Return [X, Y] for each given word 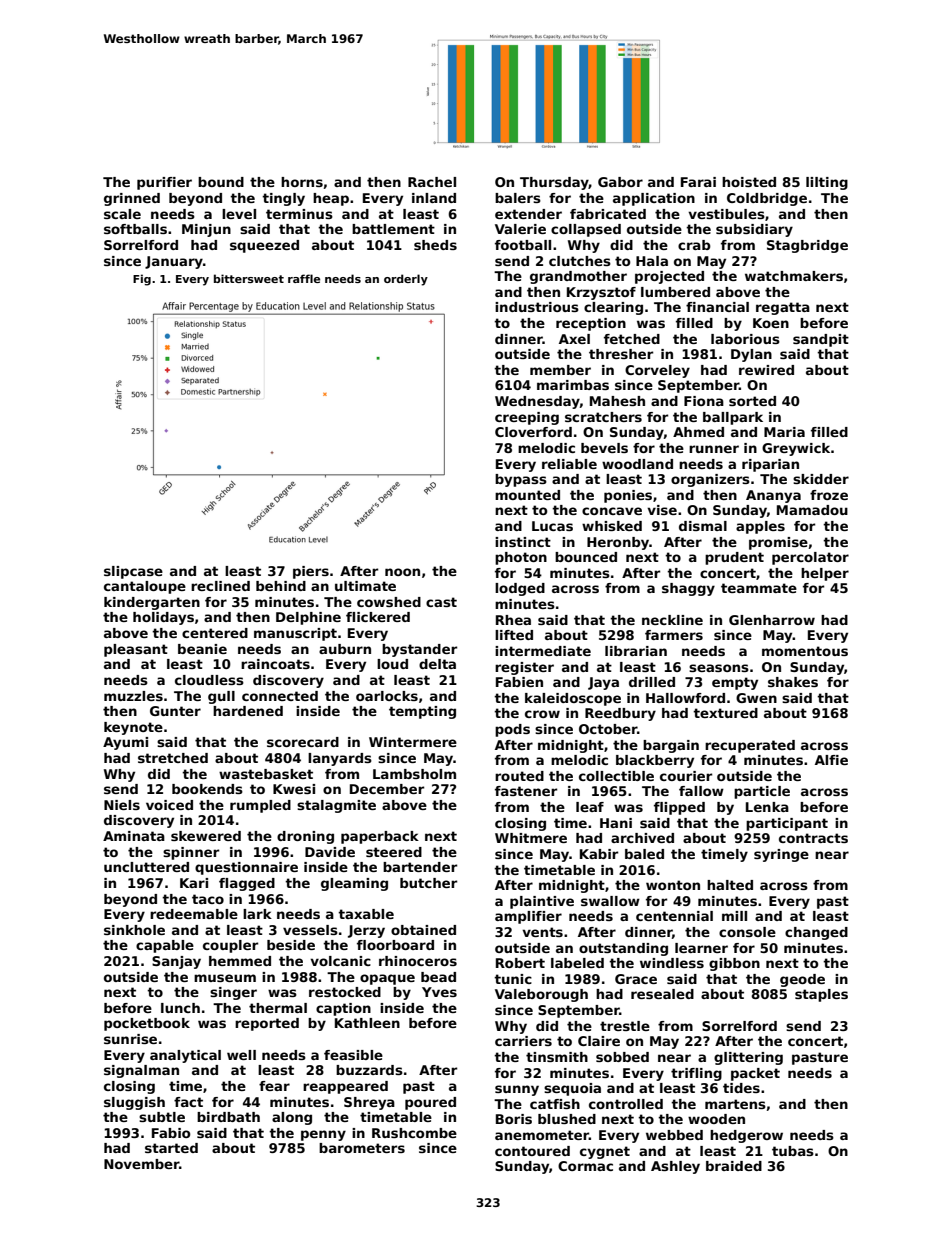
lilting [827, 183]
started [171, 1148]
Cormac [585, 1166]
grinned [132, 199]
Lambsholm [414, 774]
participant [787, 824]
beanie [202, 649]
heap [331, 199]
